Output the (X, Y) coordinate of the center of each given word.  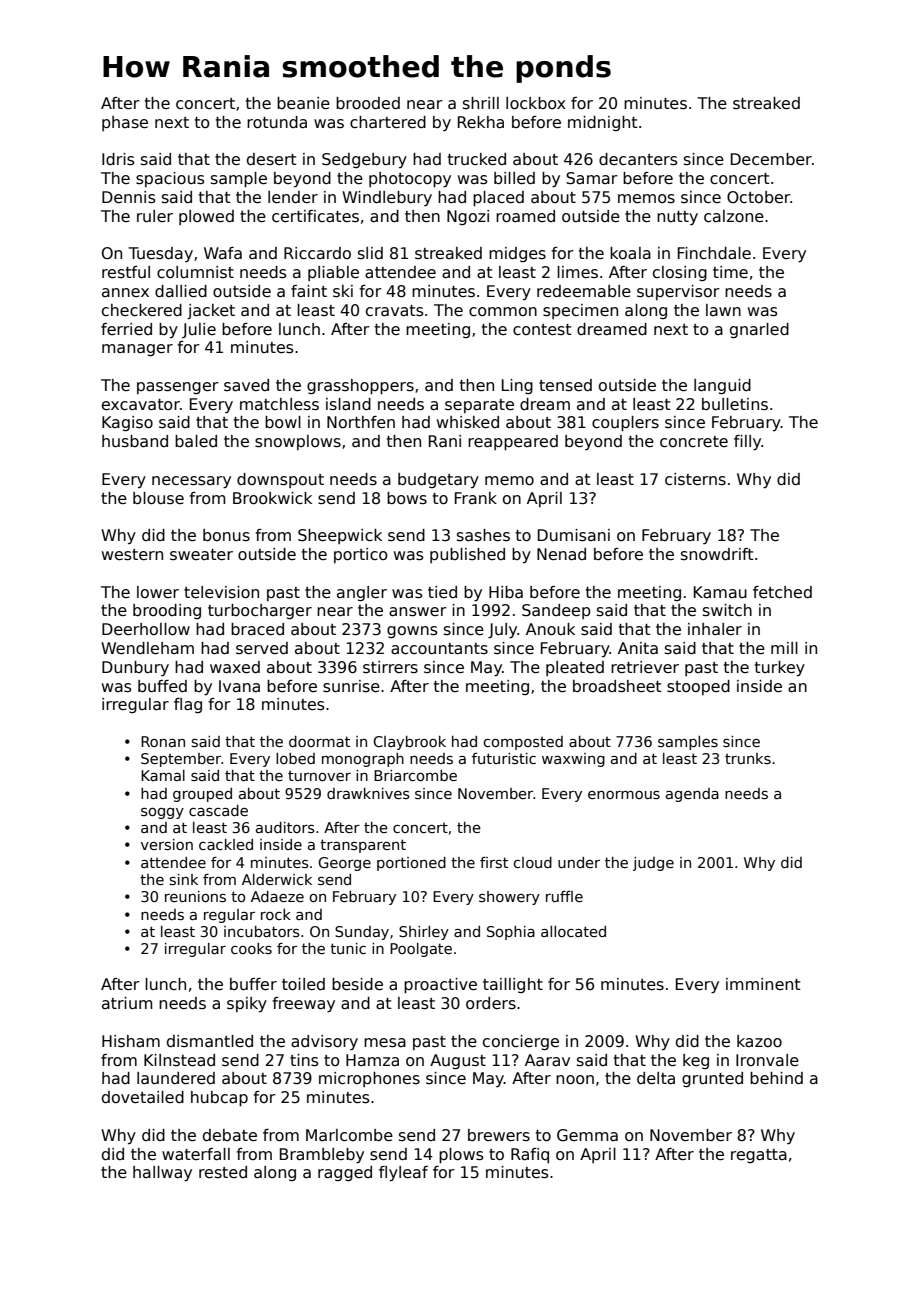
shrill (481, 103)
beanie (303, 103)
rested (223, 1172)
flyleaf (403, 1173)
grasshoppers (360, 386)
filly (748, 443)
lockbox (536, 103)
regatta (759, 1156)
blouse (158, 498)
